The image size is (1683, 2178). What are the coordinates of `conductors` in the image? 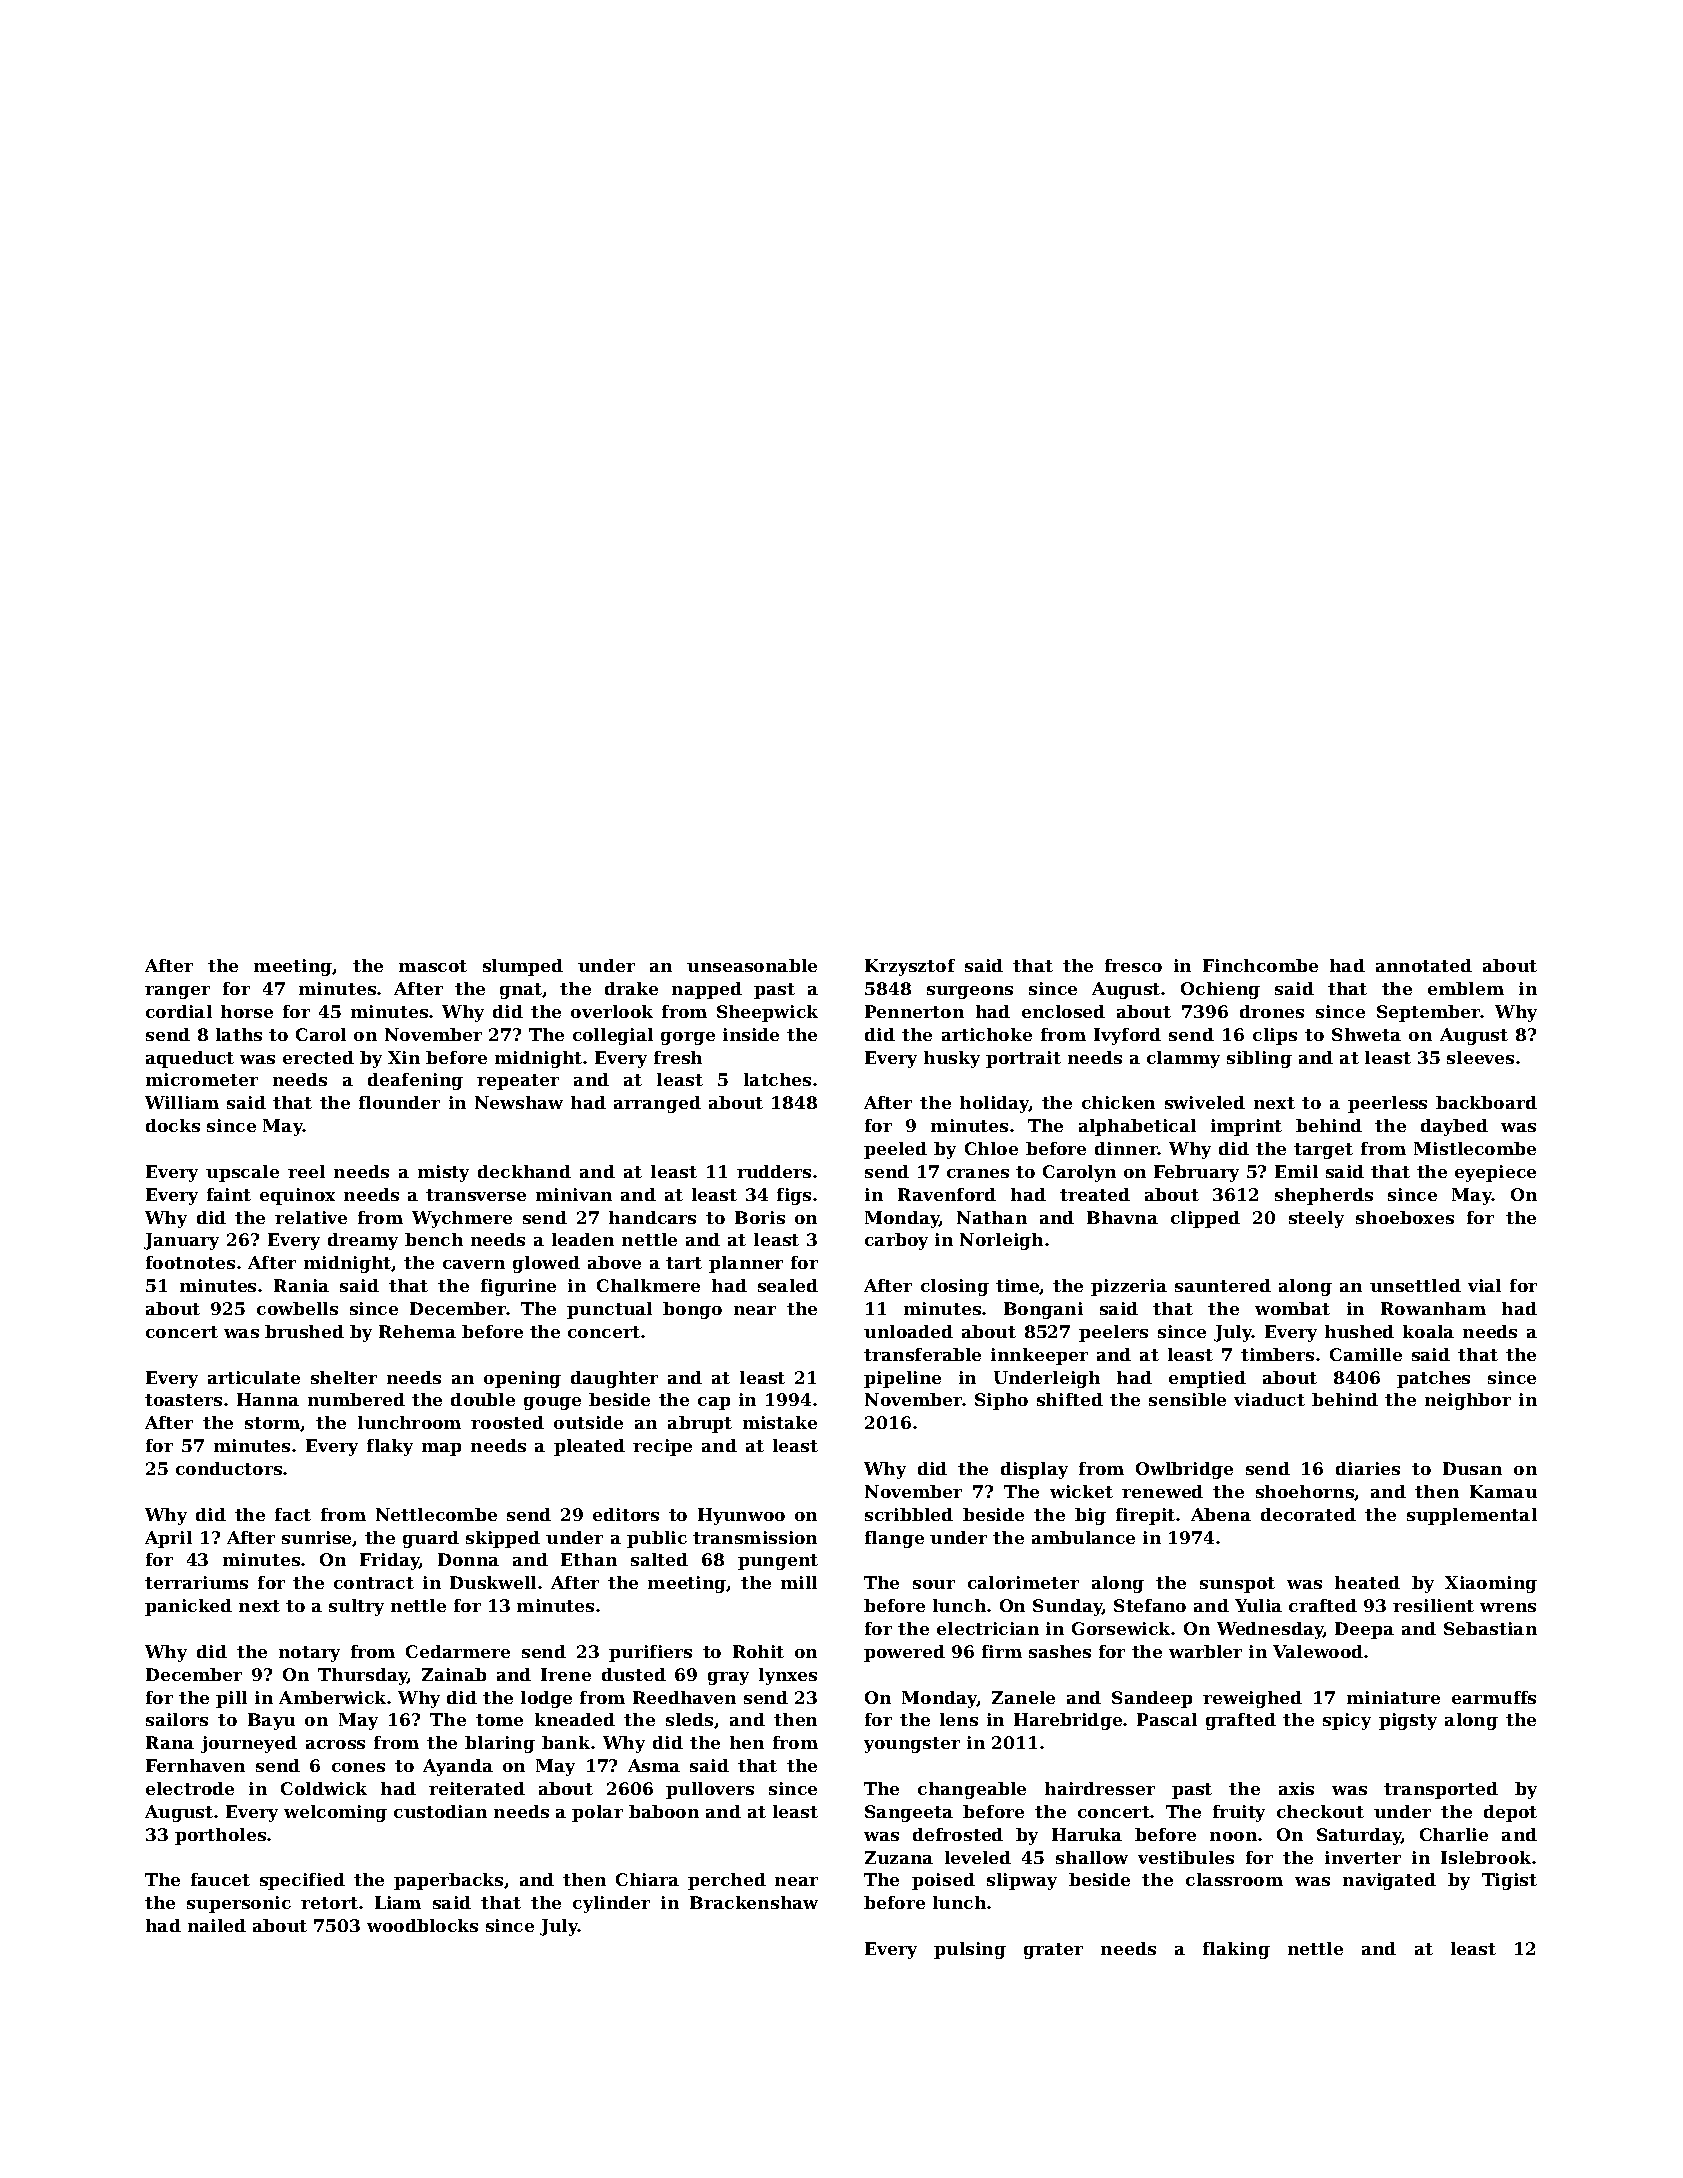 It's located at (229, 1468).
